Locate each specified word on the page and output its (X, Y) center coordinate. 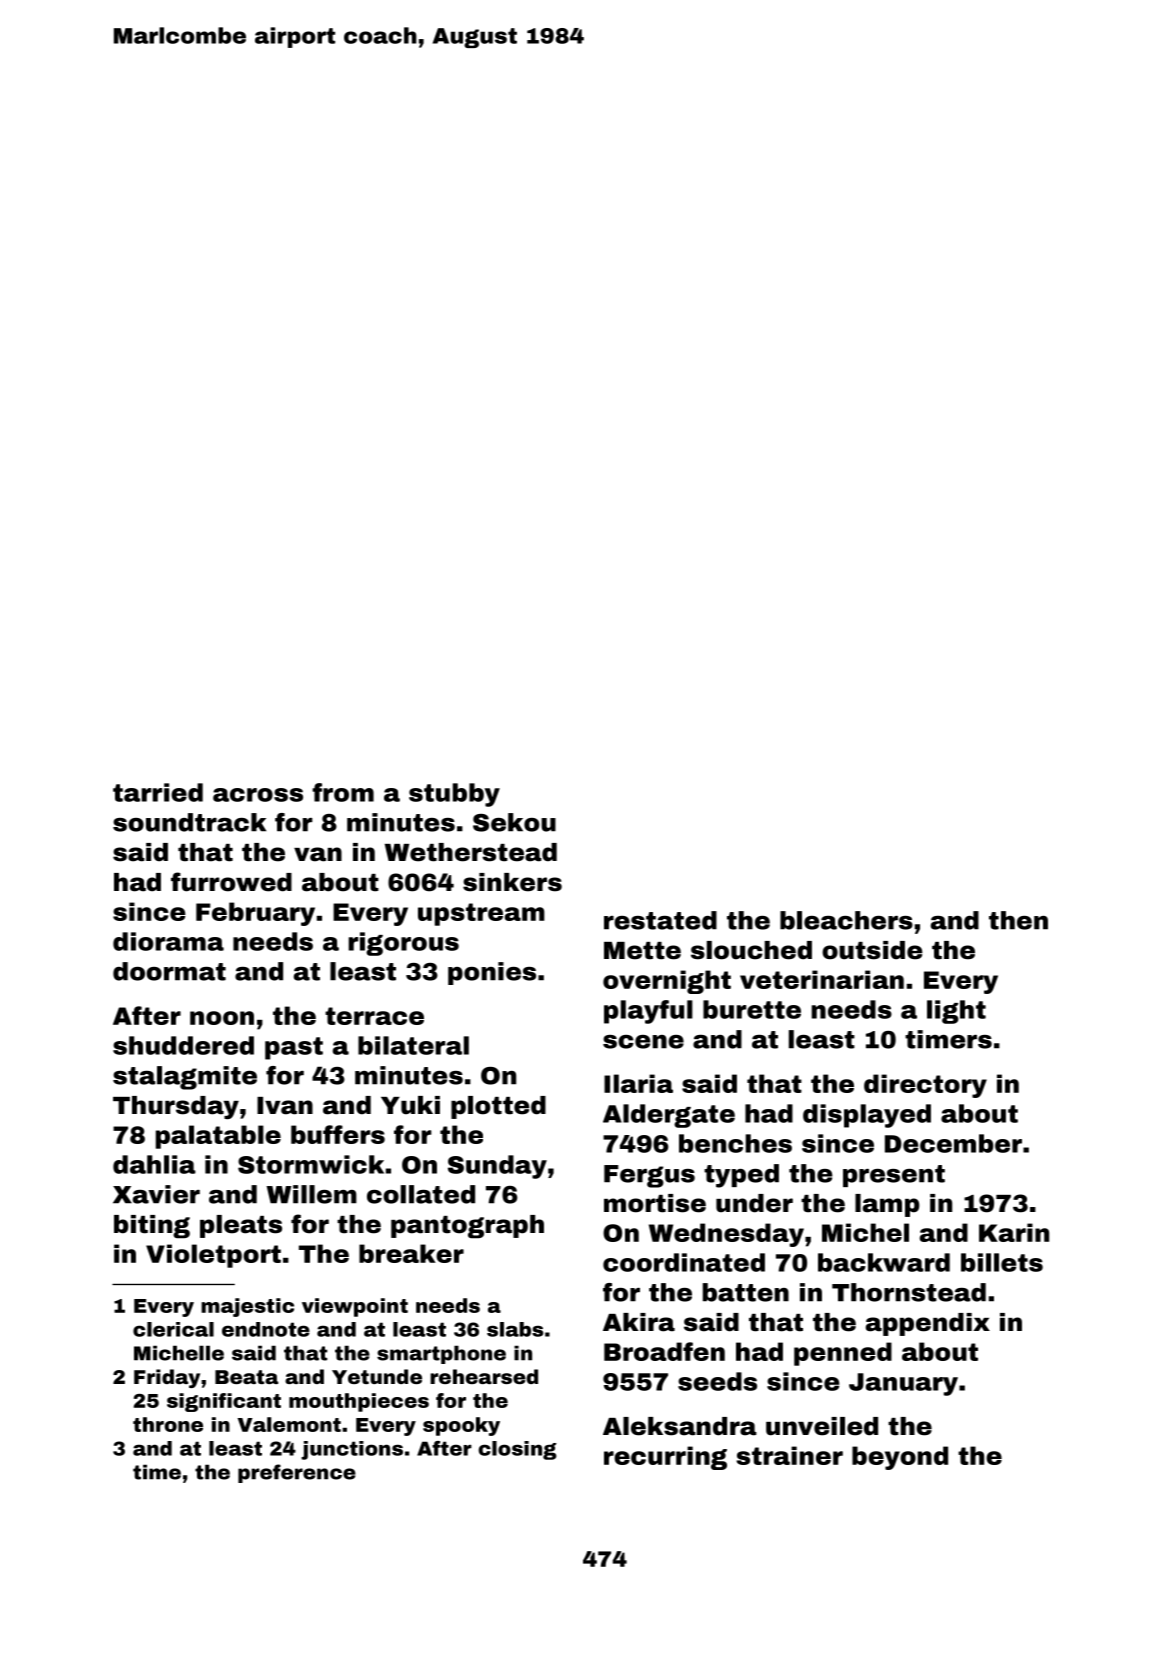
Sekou (514, 822)
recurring (665, 1458)
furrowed (231, 882)
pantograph (467, 1227)
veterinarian (822, 979)
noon (222, 1018)
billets (1002, 1262)
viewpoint (355, 1307)
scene (643, 1042)
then (1018, 920)
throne (168, 1424)
